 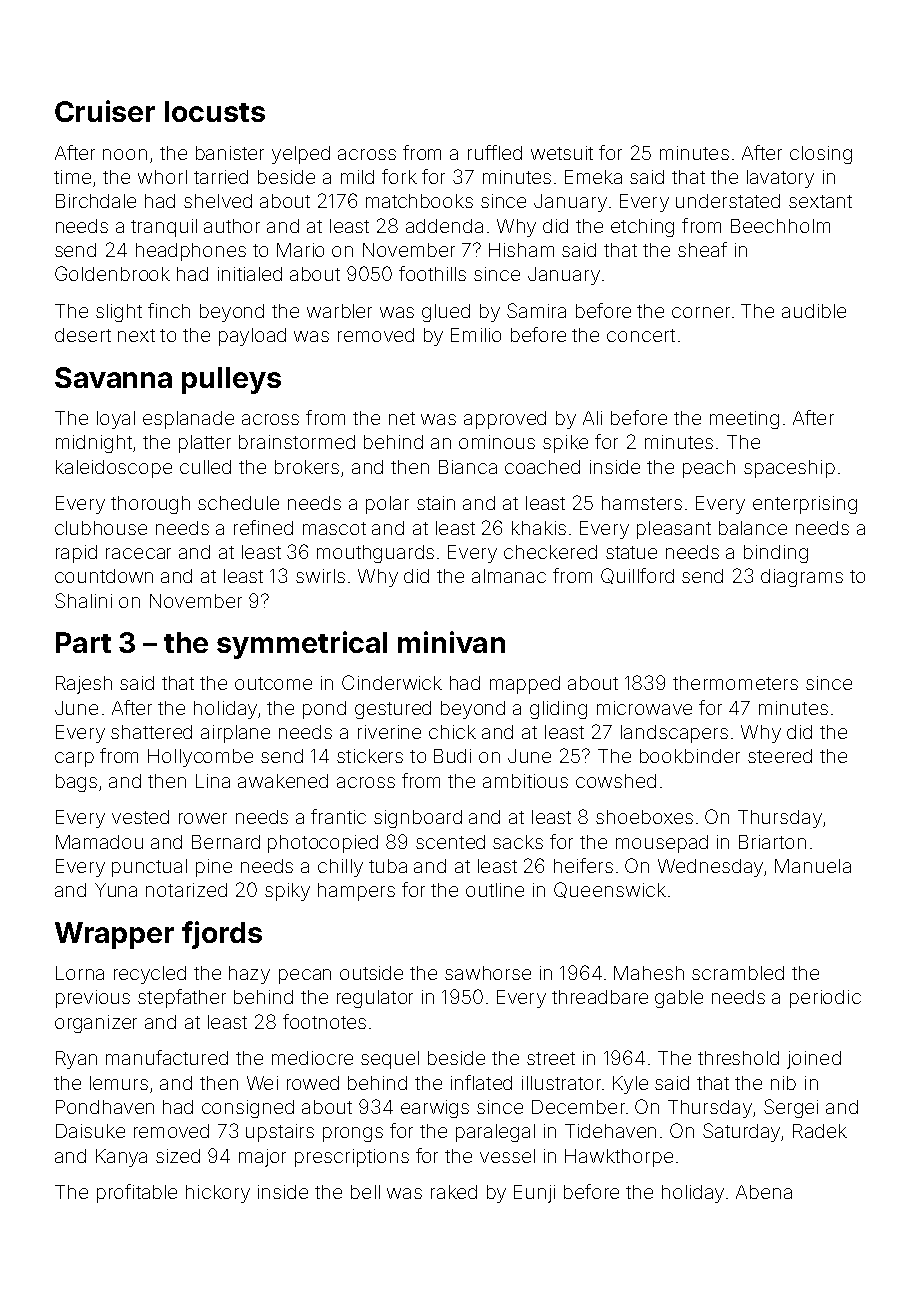 What do you see at coordinates (825, 999) in the document?
I see `periodic` at bounding box center [825, 999].
